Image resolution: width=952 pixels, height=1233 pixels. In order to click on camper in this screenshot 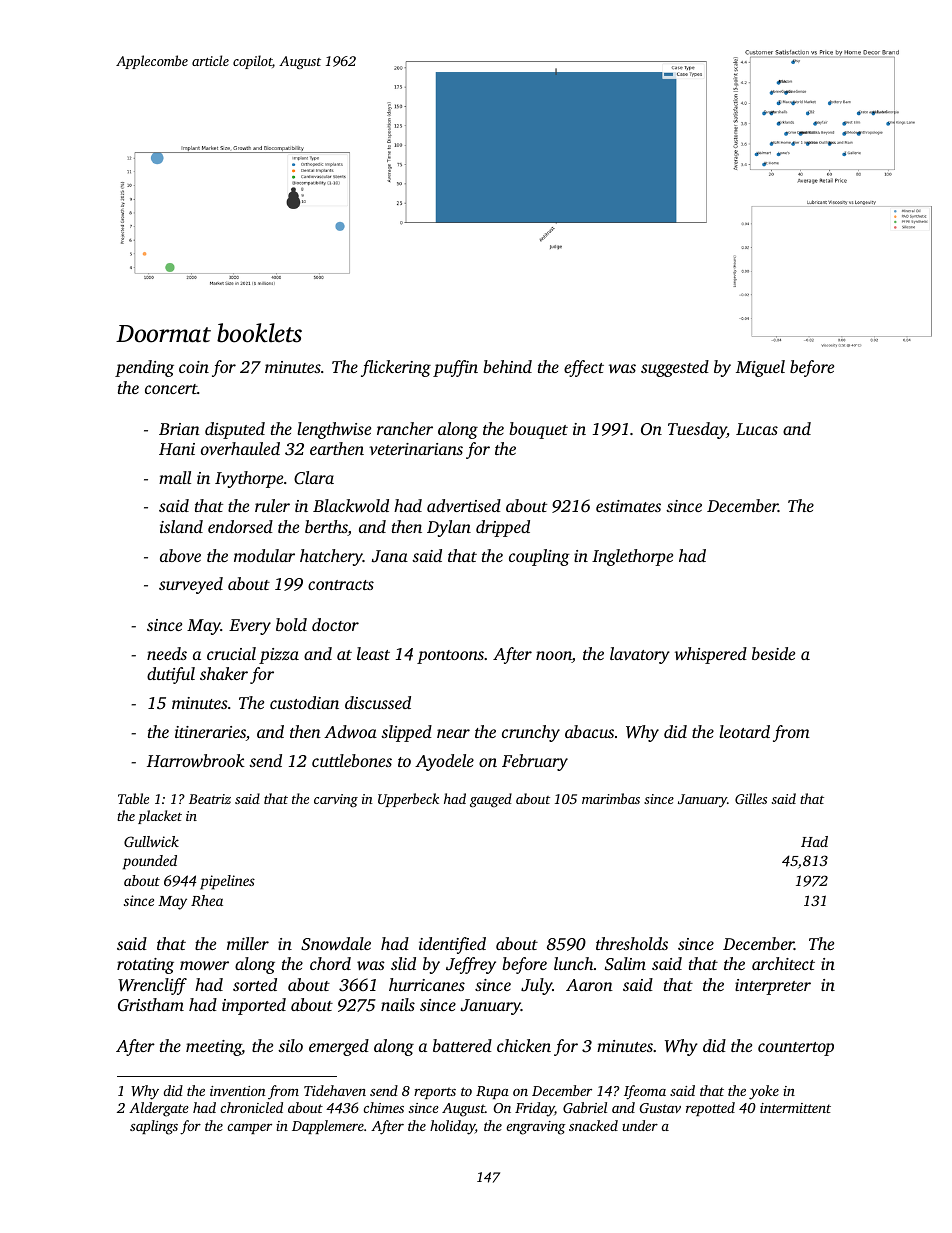, I will do `click(249, 1129)`.
